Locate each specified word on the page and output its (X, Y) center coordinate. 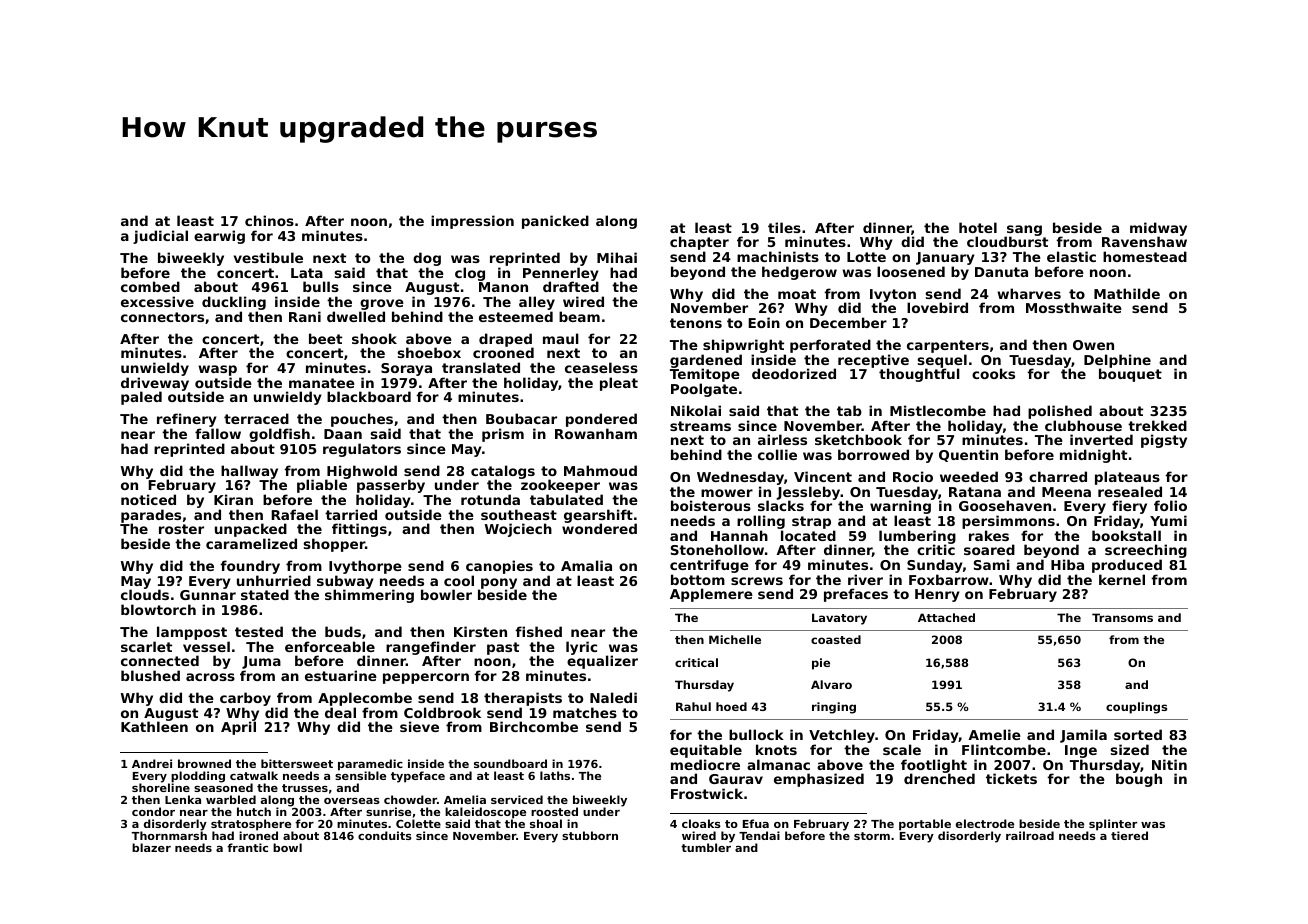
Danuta (1001, 272)
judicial (160, 237)
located (808, 535)
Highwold (361, 472)
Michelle (735, 639)
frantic (247, 847)
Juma (261, 662)
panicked (555, 222)
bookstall (1126, 535)
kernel (1122, 579)
